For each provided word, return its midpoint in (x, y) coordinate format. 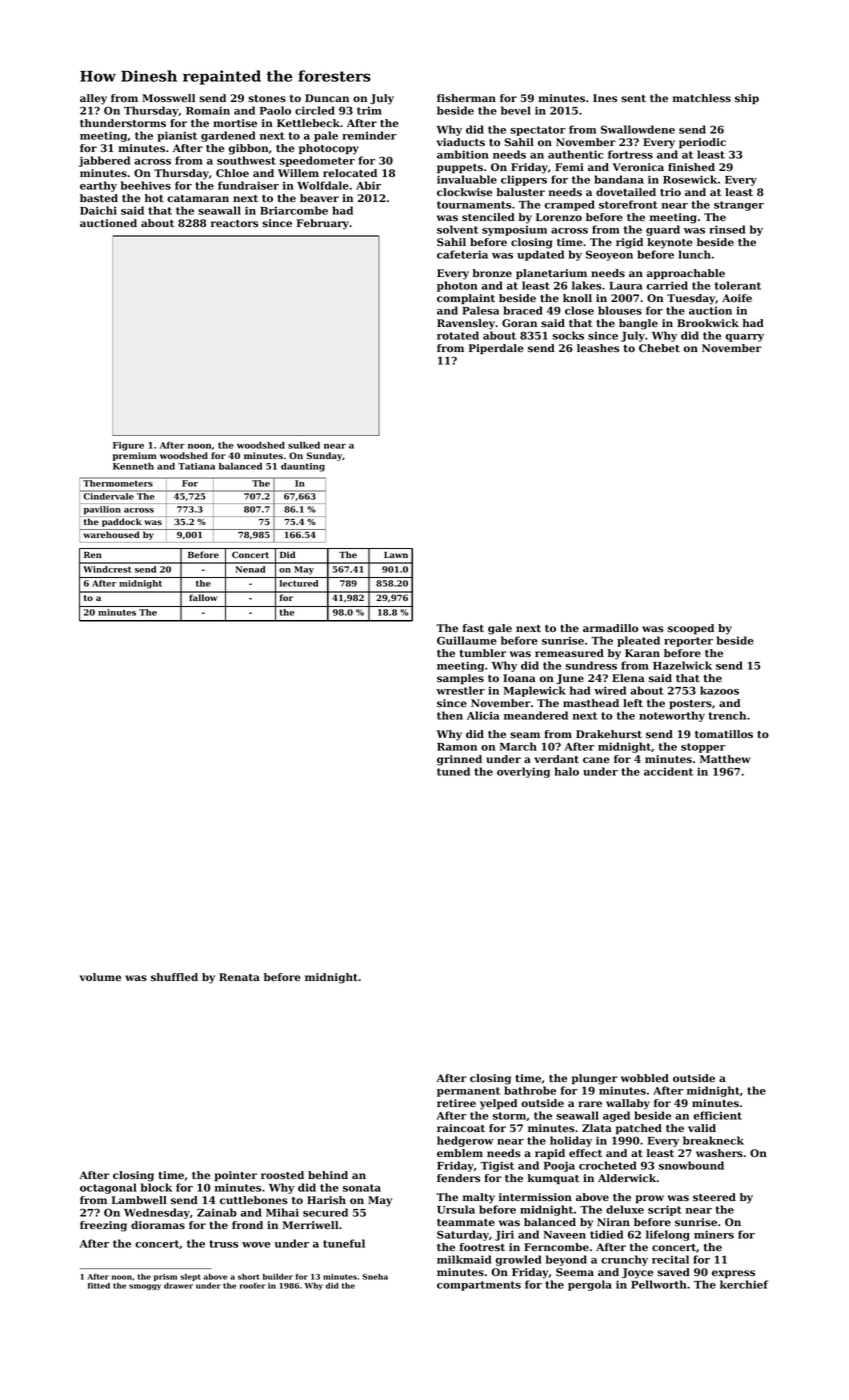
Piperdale (496, 349)
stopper (703, 748)
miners (714, 1234)
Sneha (375, 1277)
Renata (239, 977)
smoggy (145, 1287)
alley (93, 99)
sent (633, 99)
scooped (691, 629)
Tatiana (196, 466)
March (518, 746)
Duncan (327, 98)
